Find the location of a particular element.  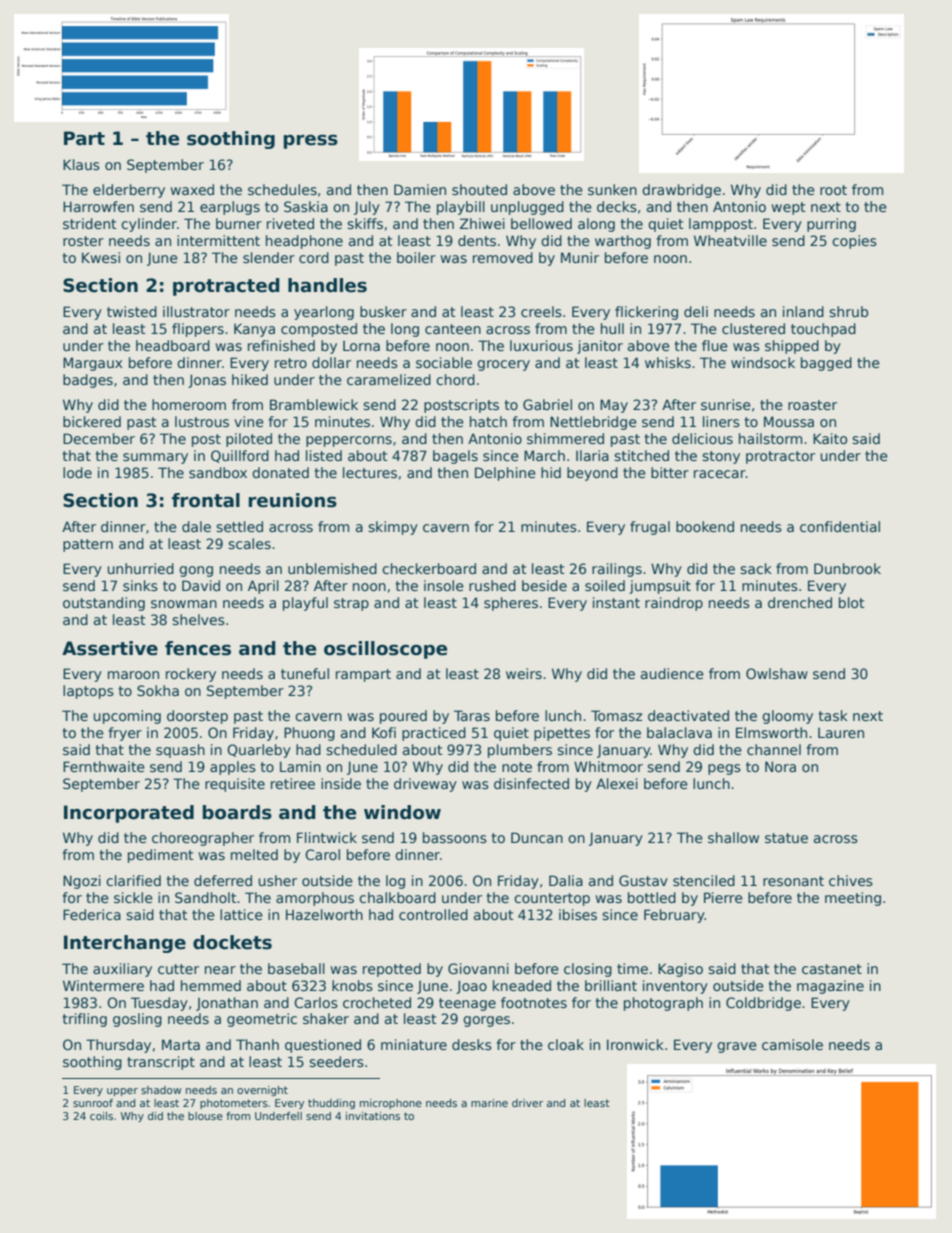

Fernthwaite is located at coordinates (104, 766).
